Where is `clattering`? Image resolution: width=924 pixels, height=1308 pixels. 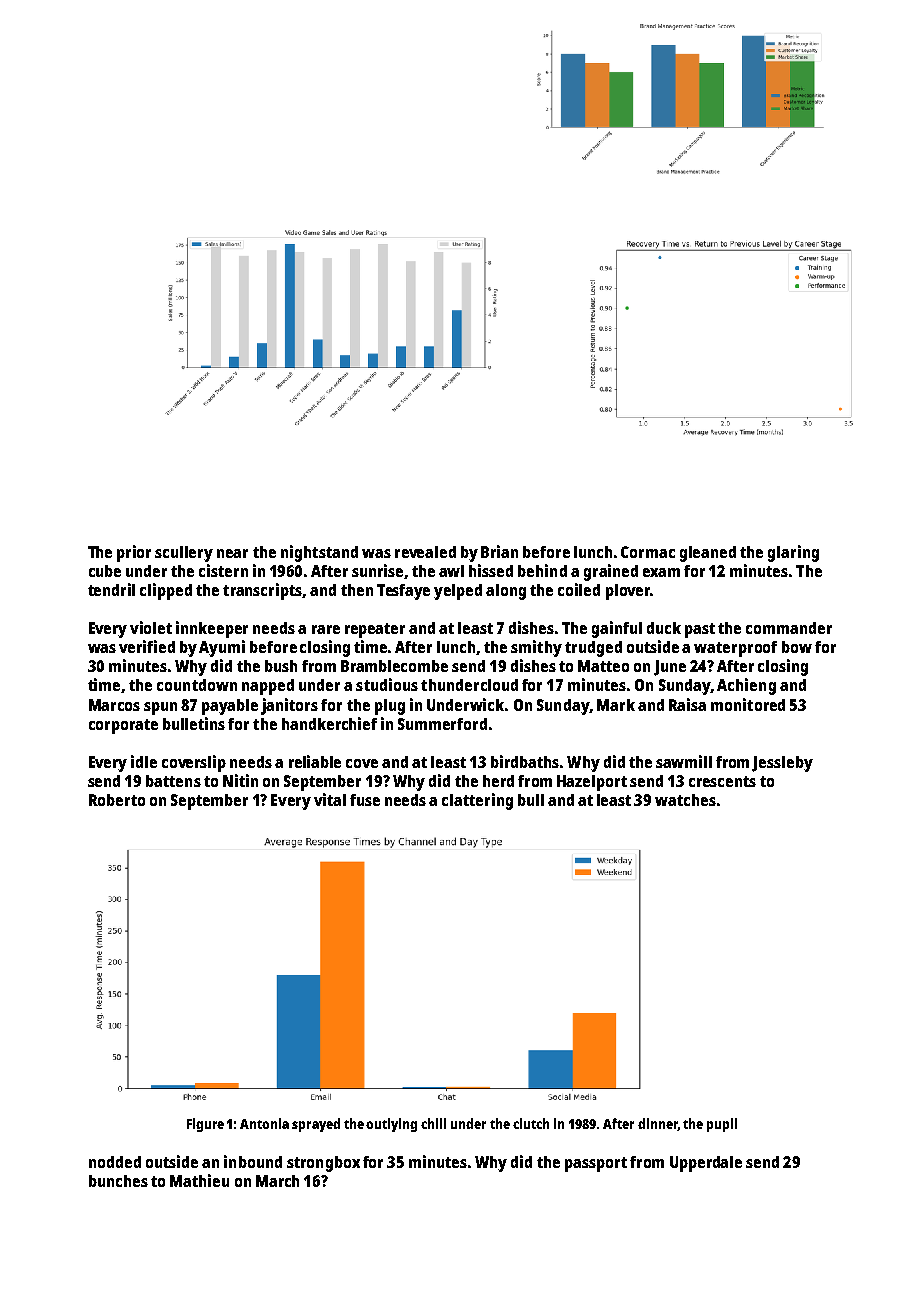 clattering is located at coordinates (477, 801).
